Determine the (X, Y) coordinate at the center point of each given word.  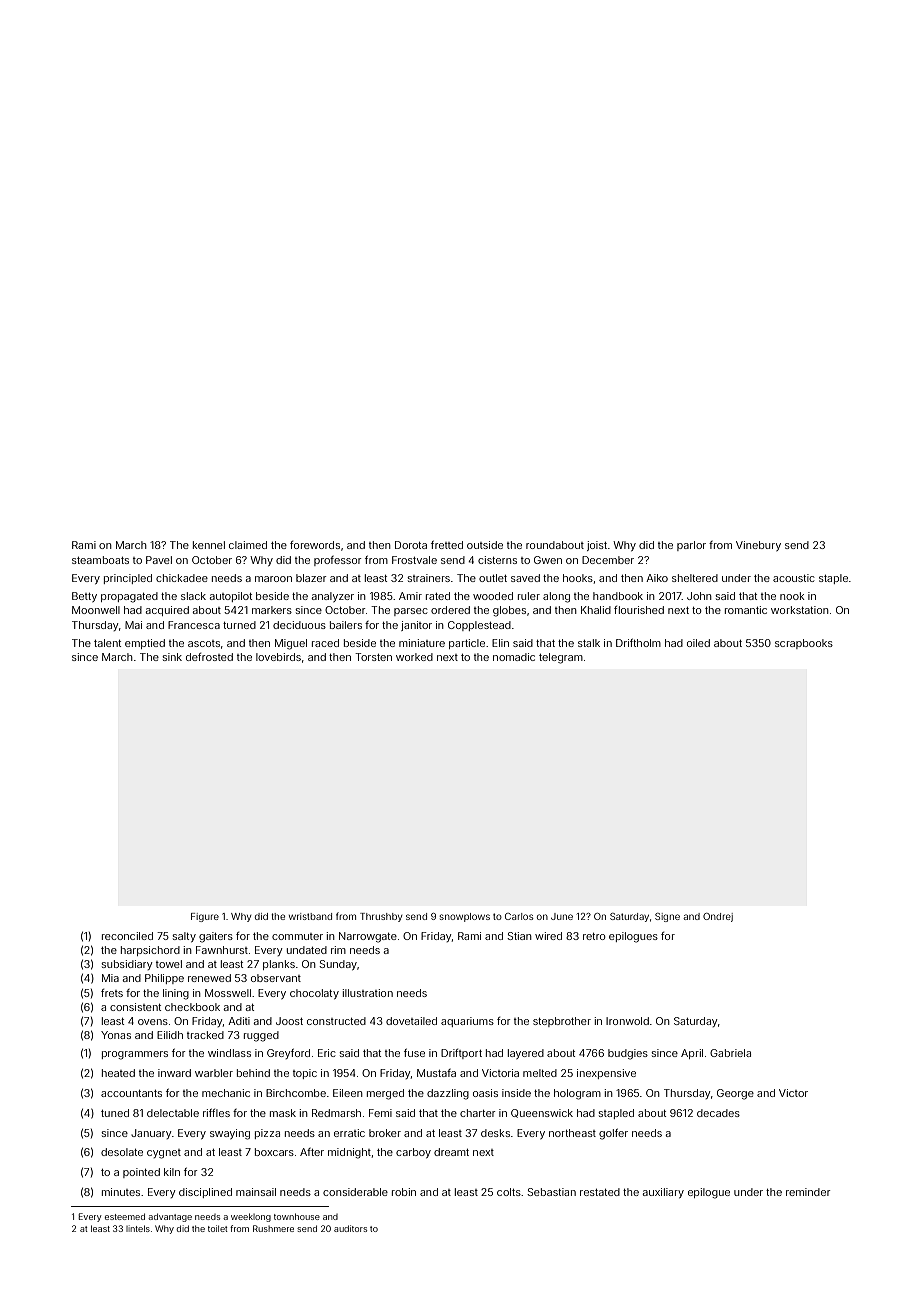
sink (172, 657)
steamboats (100, 560)
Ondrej (718, 917)
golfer (613, 1134)
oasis (485, 1093)
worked (414, 657)
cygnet (164, 1154)
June (562, 916)
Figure (205, 917)
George (735, 1094)
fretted (447, 545)
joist (597, 546)
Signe (667, 917)
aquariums (467, 1022)
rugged (261, 1036)
